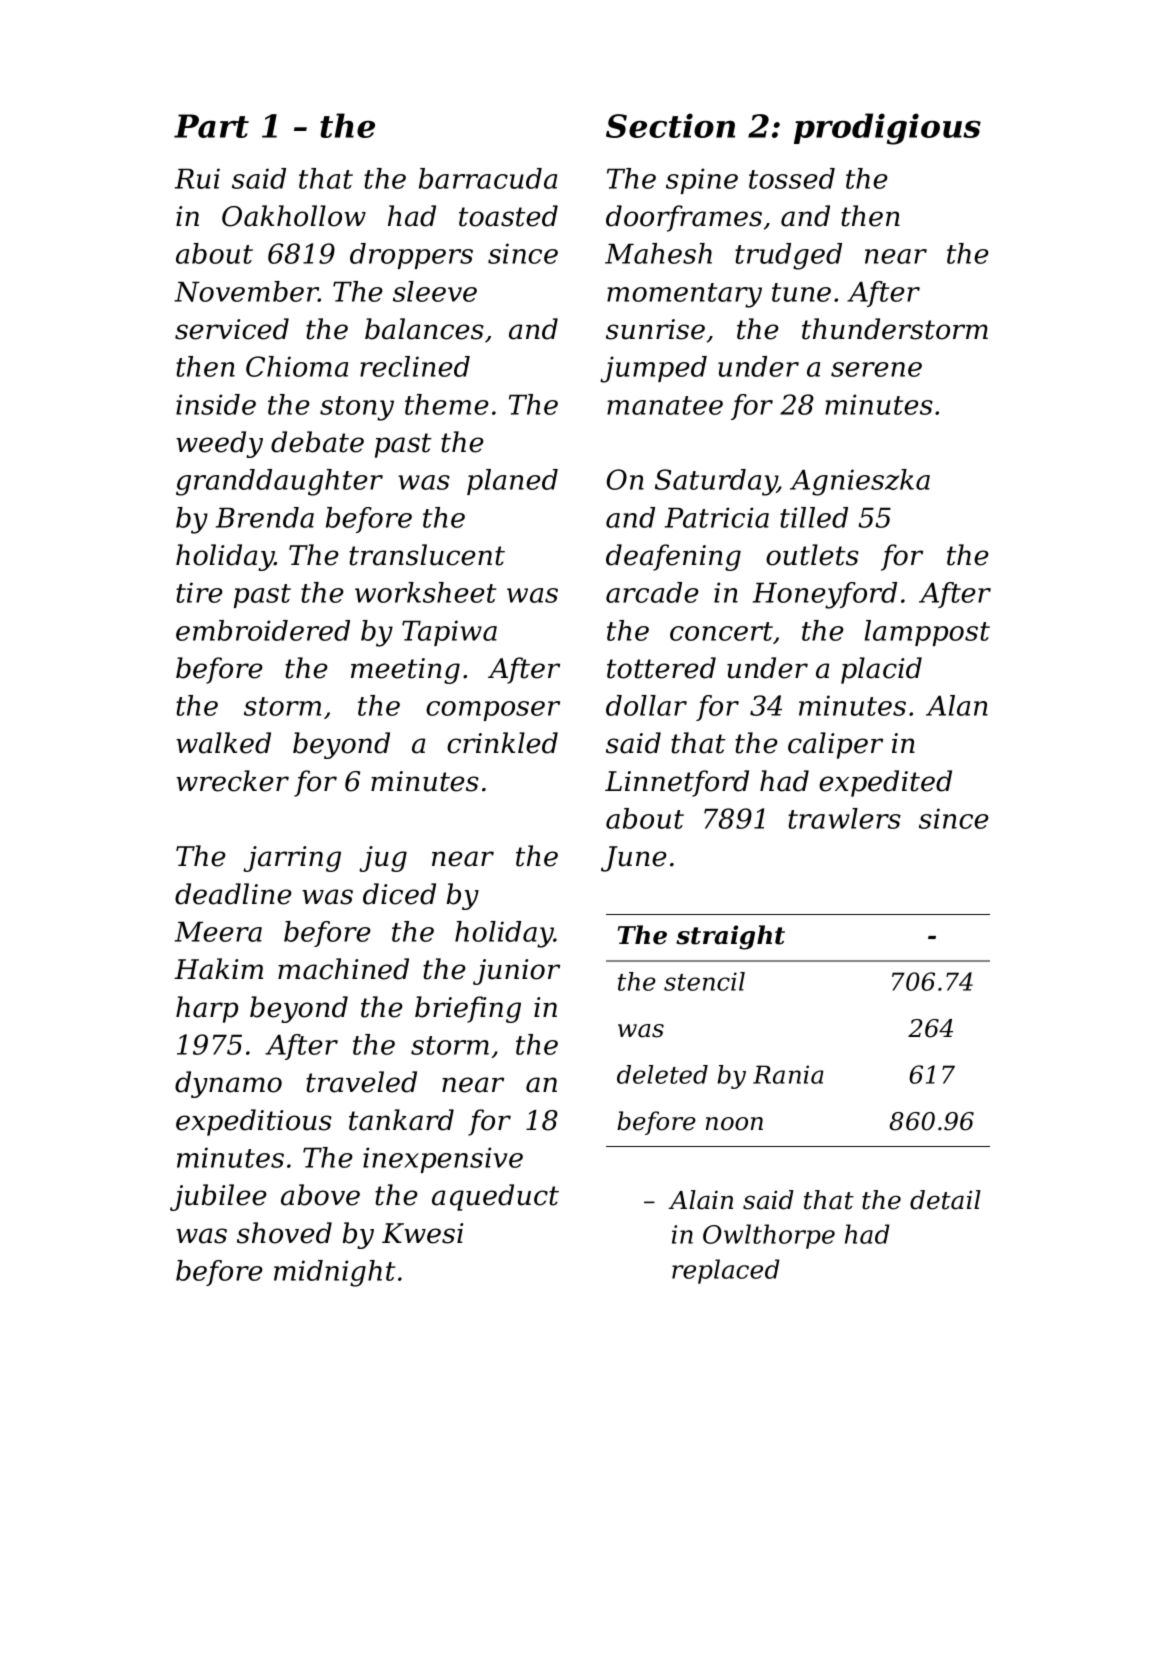 Image resolution: width=1165 pixels, height=1654 pixels. I want to click on Section, so click(670, 125).
